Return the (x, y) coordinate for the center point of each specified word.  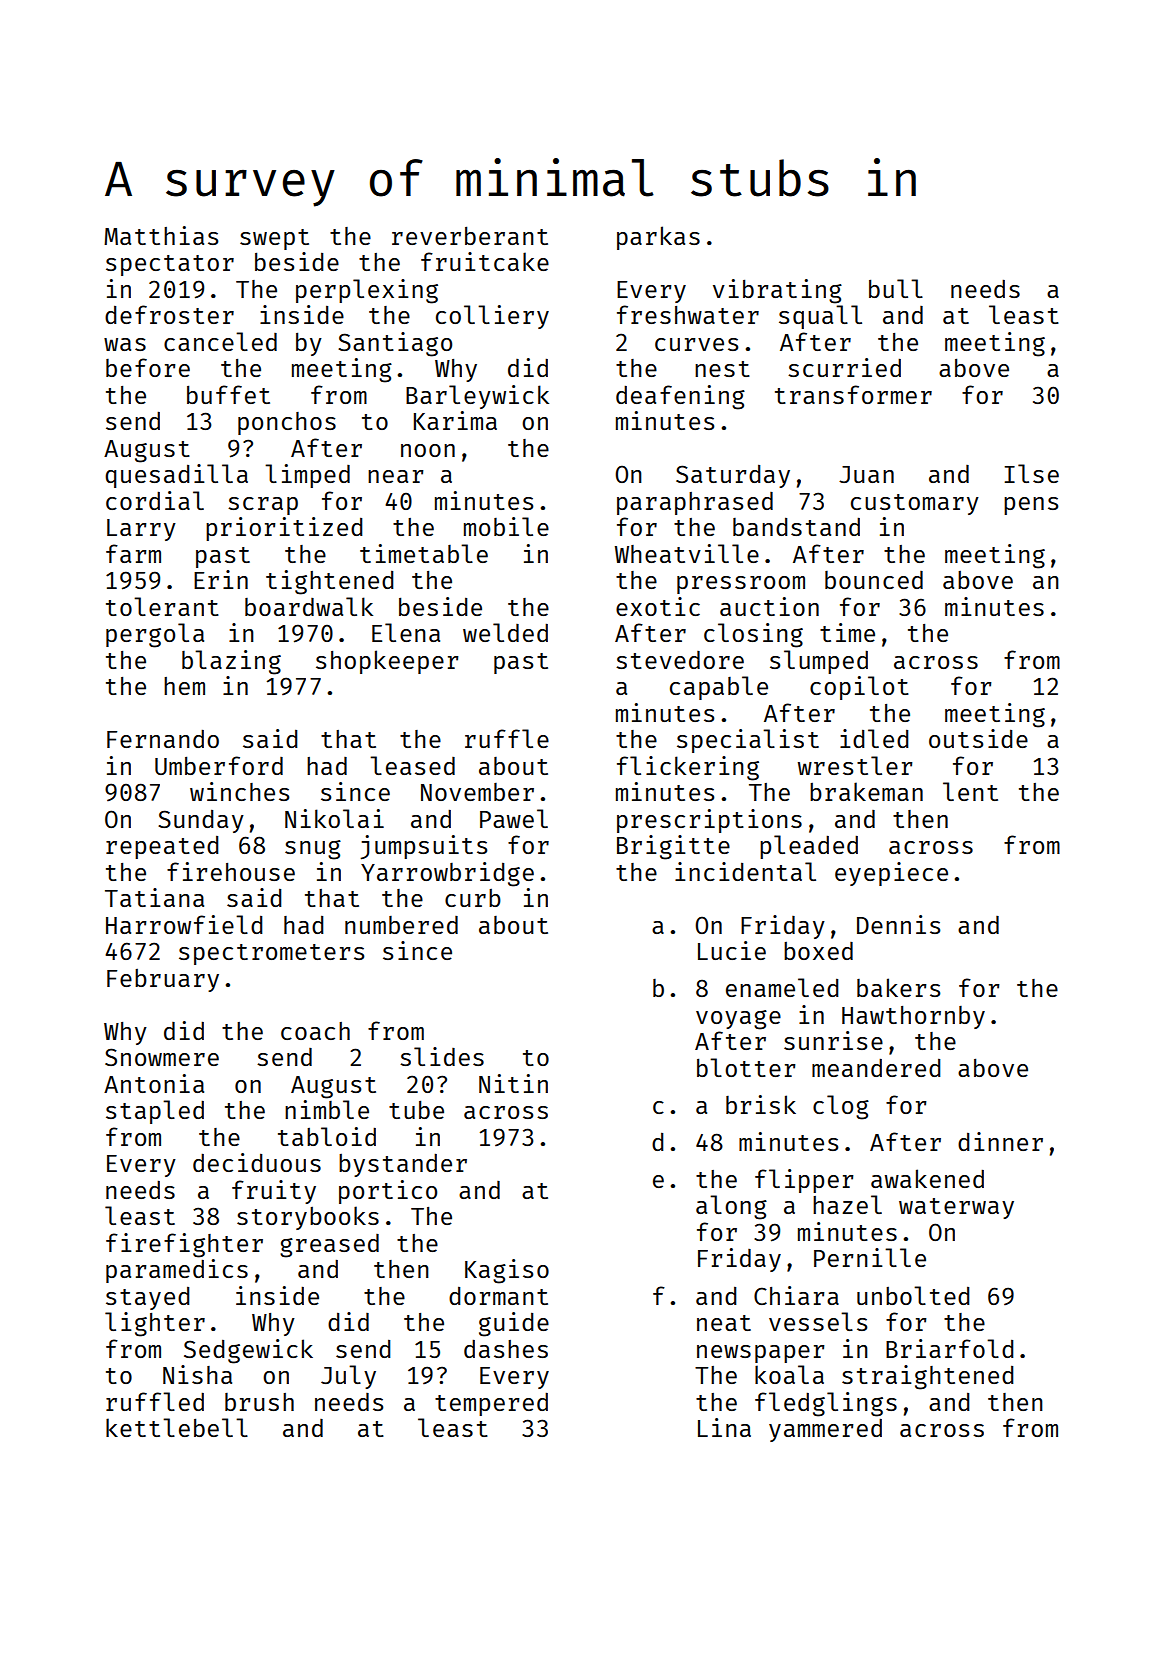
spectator (170, 265)
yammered (825, 1430)
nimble (327, 1109)
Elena (406, 632)
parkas (658, 238)
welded (505, 632)
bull (896, 288)
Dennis (898, 924)
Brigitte (673, 847)
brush (259, 1402)
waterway (956, 1208)
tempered (491, 1404)
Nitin (513, 1083)
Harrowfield (184, 924)
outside (978, 738)
